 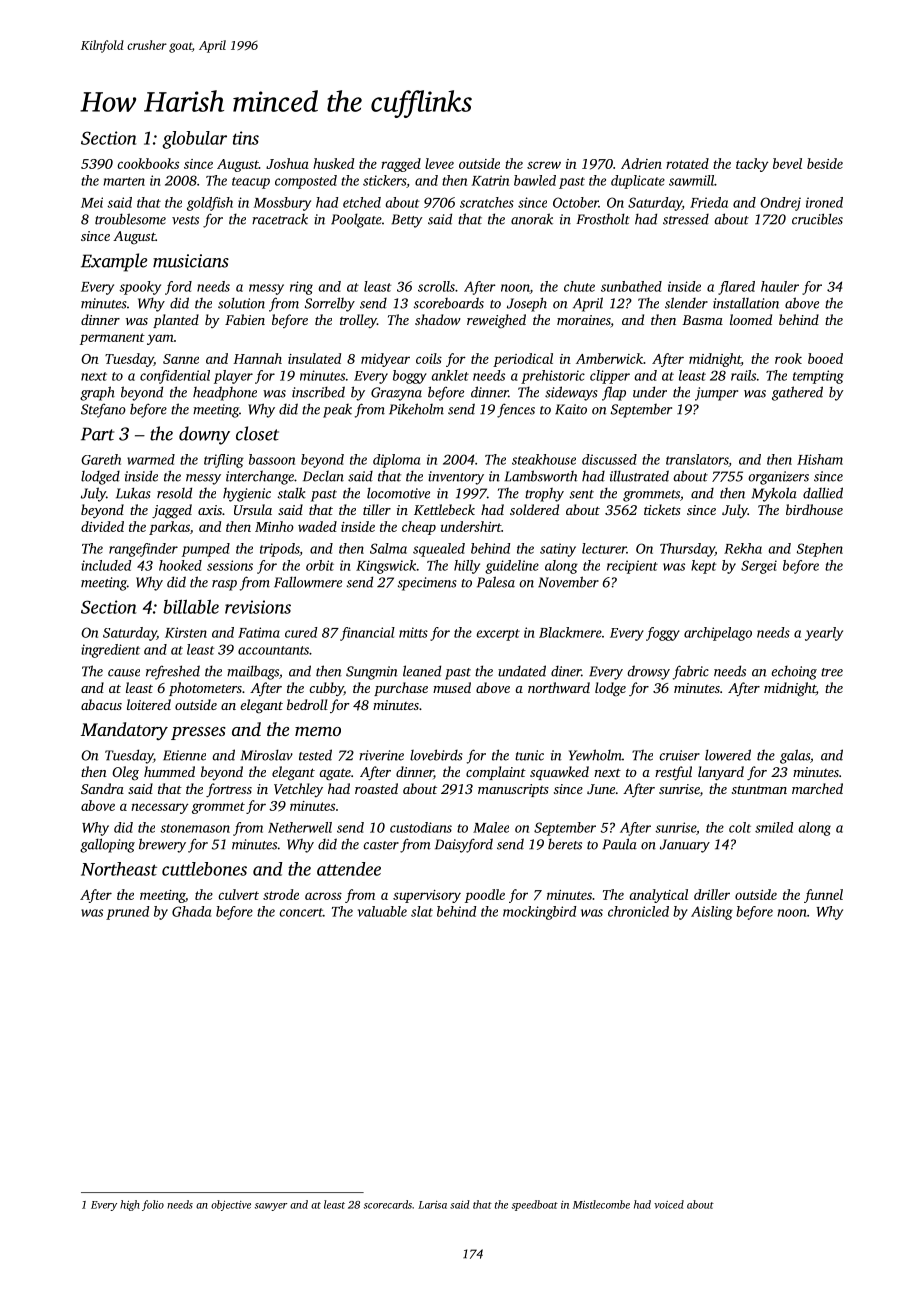 What do you see at coordinates (641, 163) in the screenshot?
I see `Adrien` at bounding box center [641, 163].
